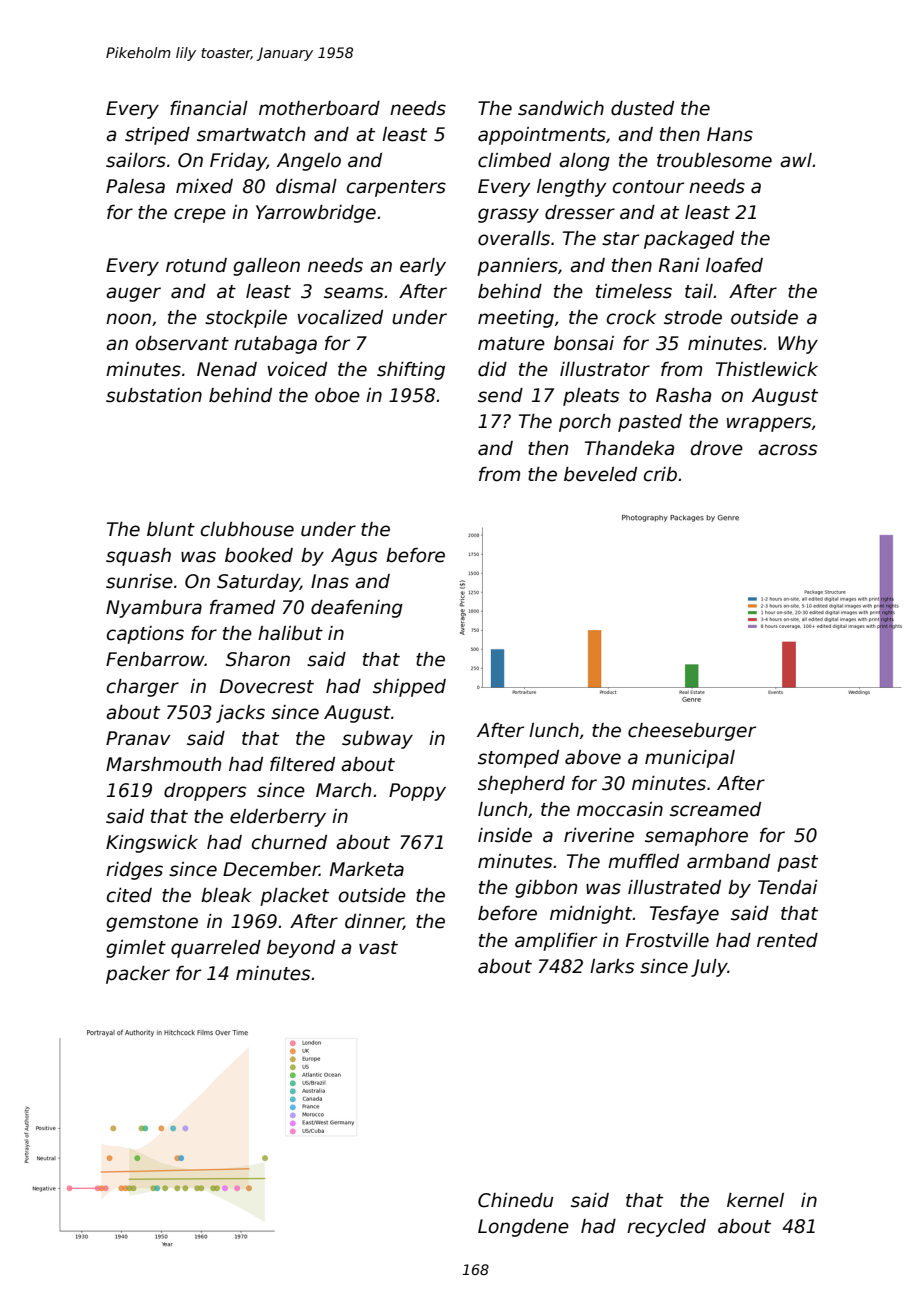  I want to click on substation, so click(154, 395).
